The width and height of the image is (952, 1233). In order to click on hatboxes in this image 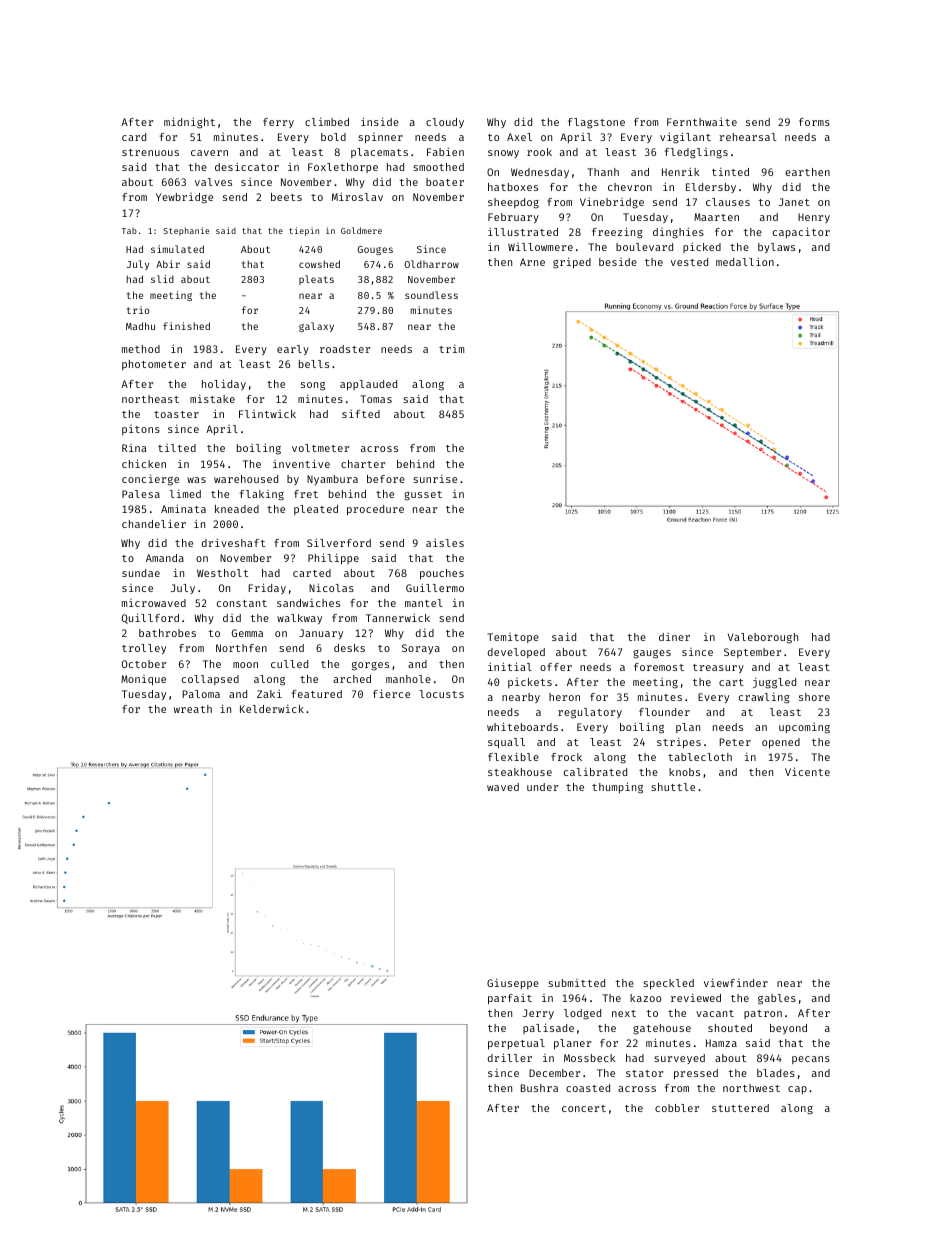, I will do `click(513, 187)`.
